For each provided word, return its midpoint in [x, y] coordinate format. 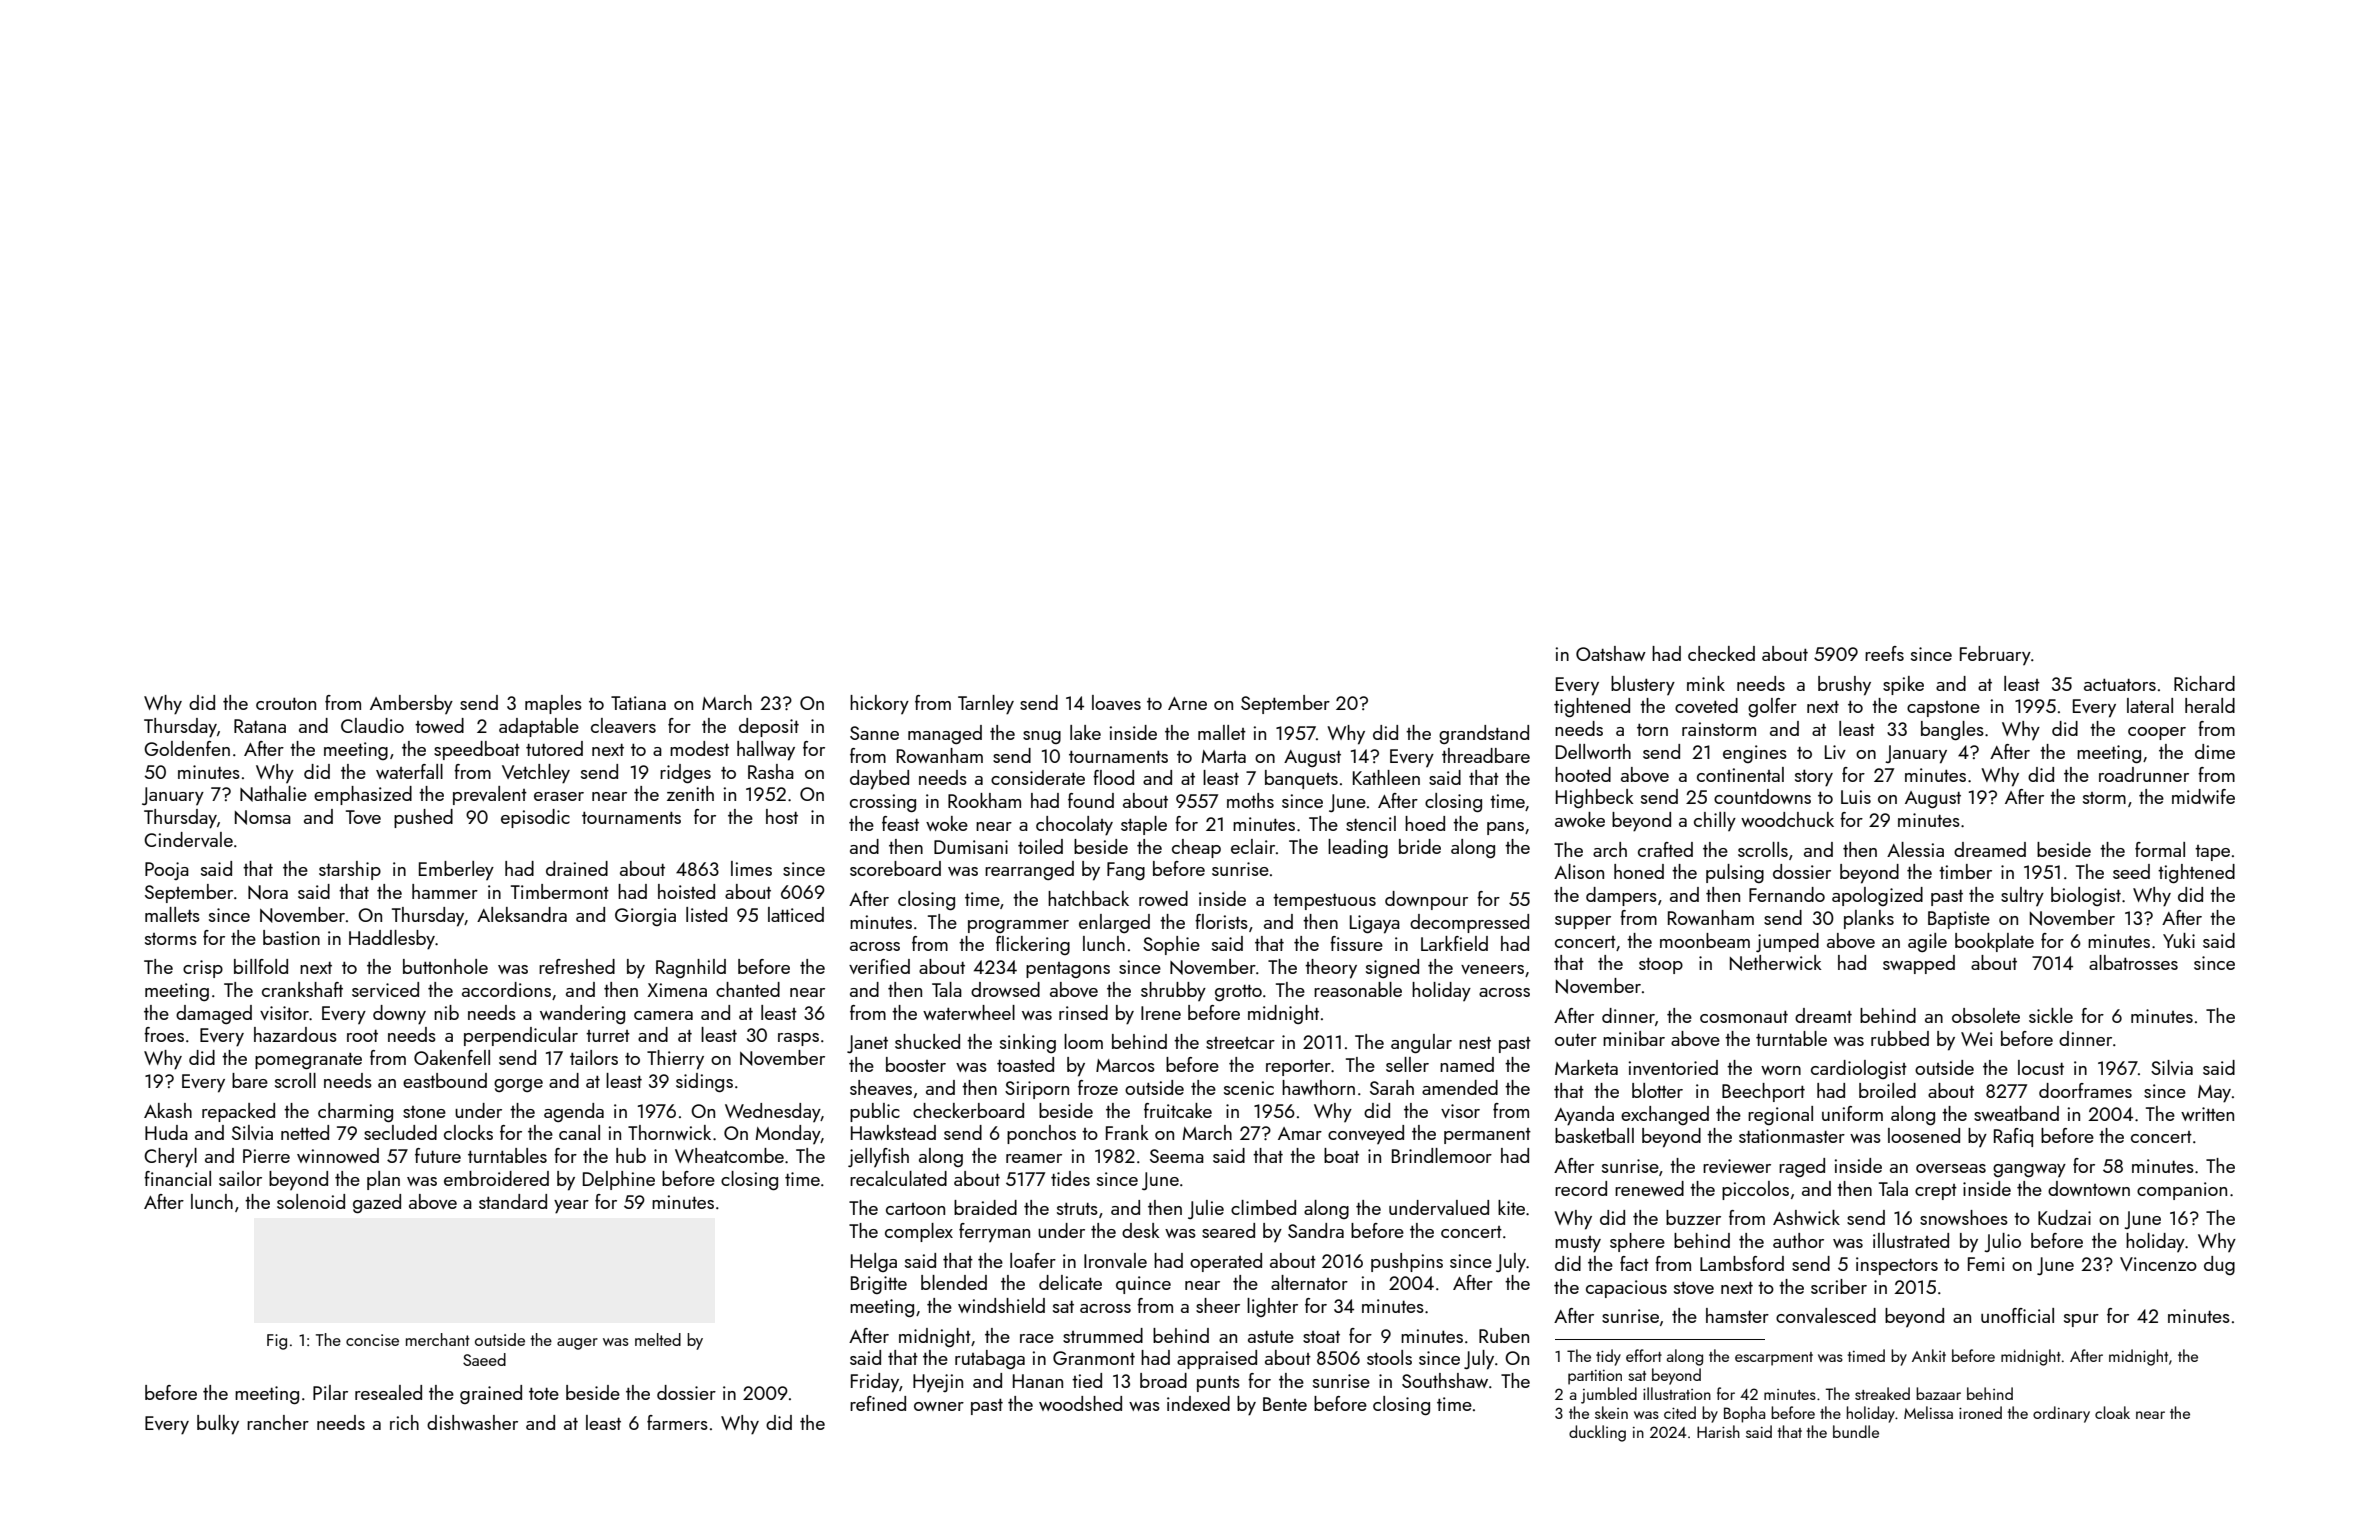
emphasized [363, 795]
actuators [2120, 685]
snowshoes [1964, 1217]
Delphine [619, 1180]
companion [2182, 1191]
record [1581, 1188]
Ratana [260, 726]
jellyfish [878, 1157]
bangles [1952, 730]
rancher [278, 1422]
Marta [1223, 756]
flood [1113, 777]
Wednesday [773, 1112]
